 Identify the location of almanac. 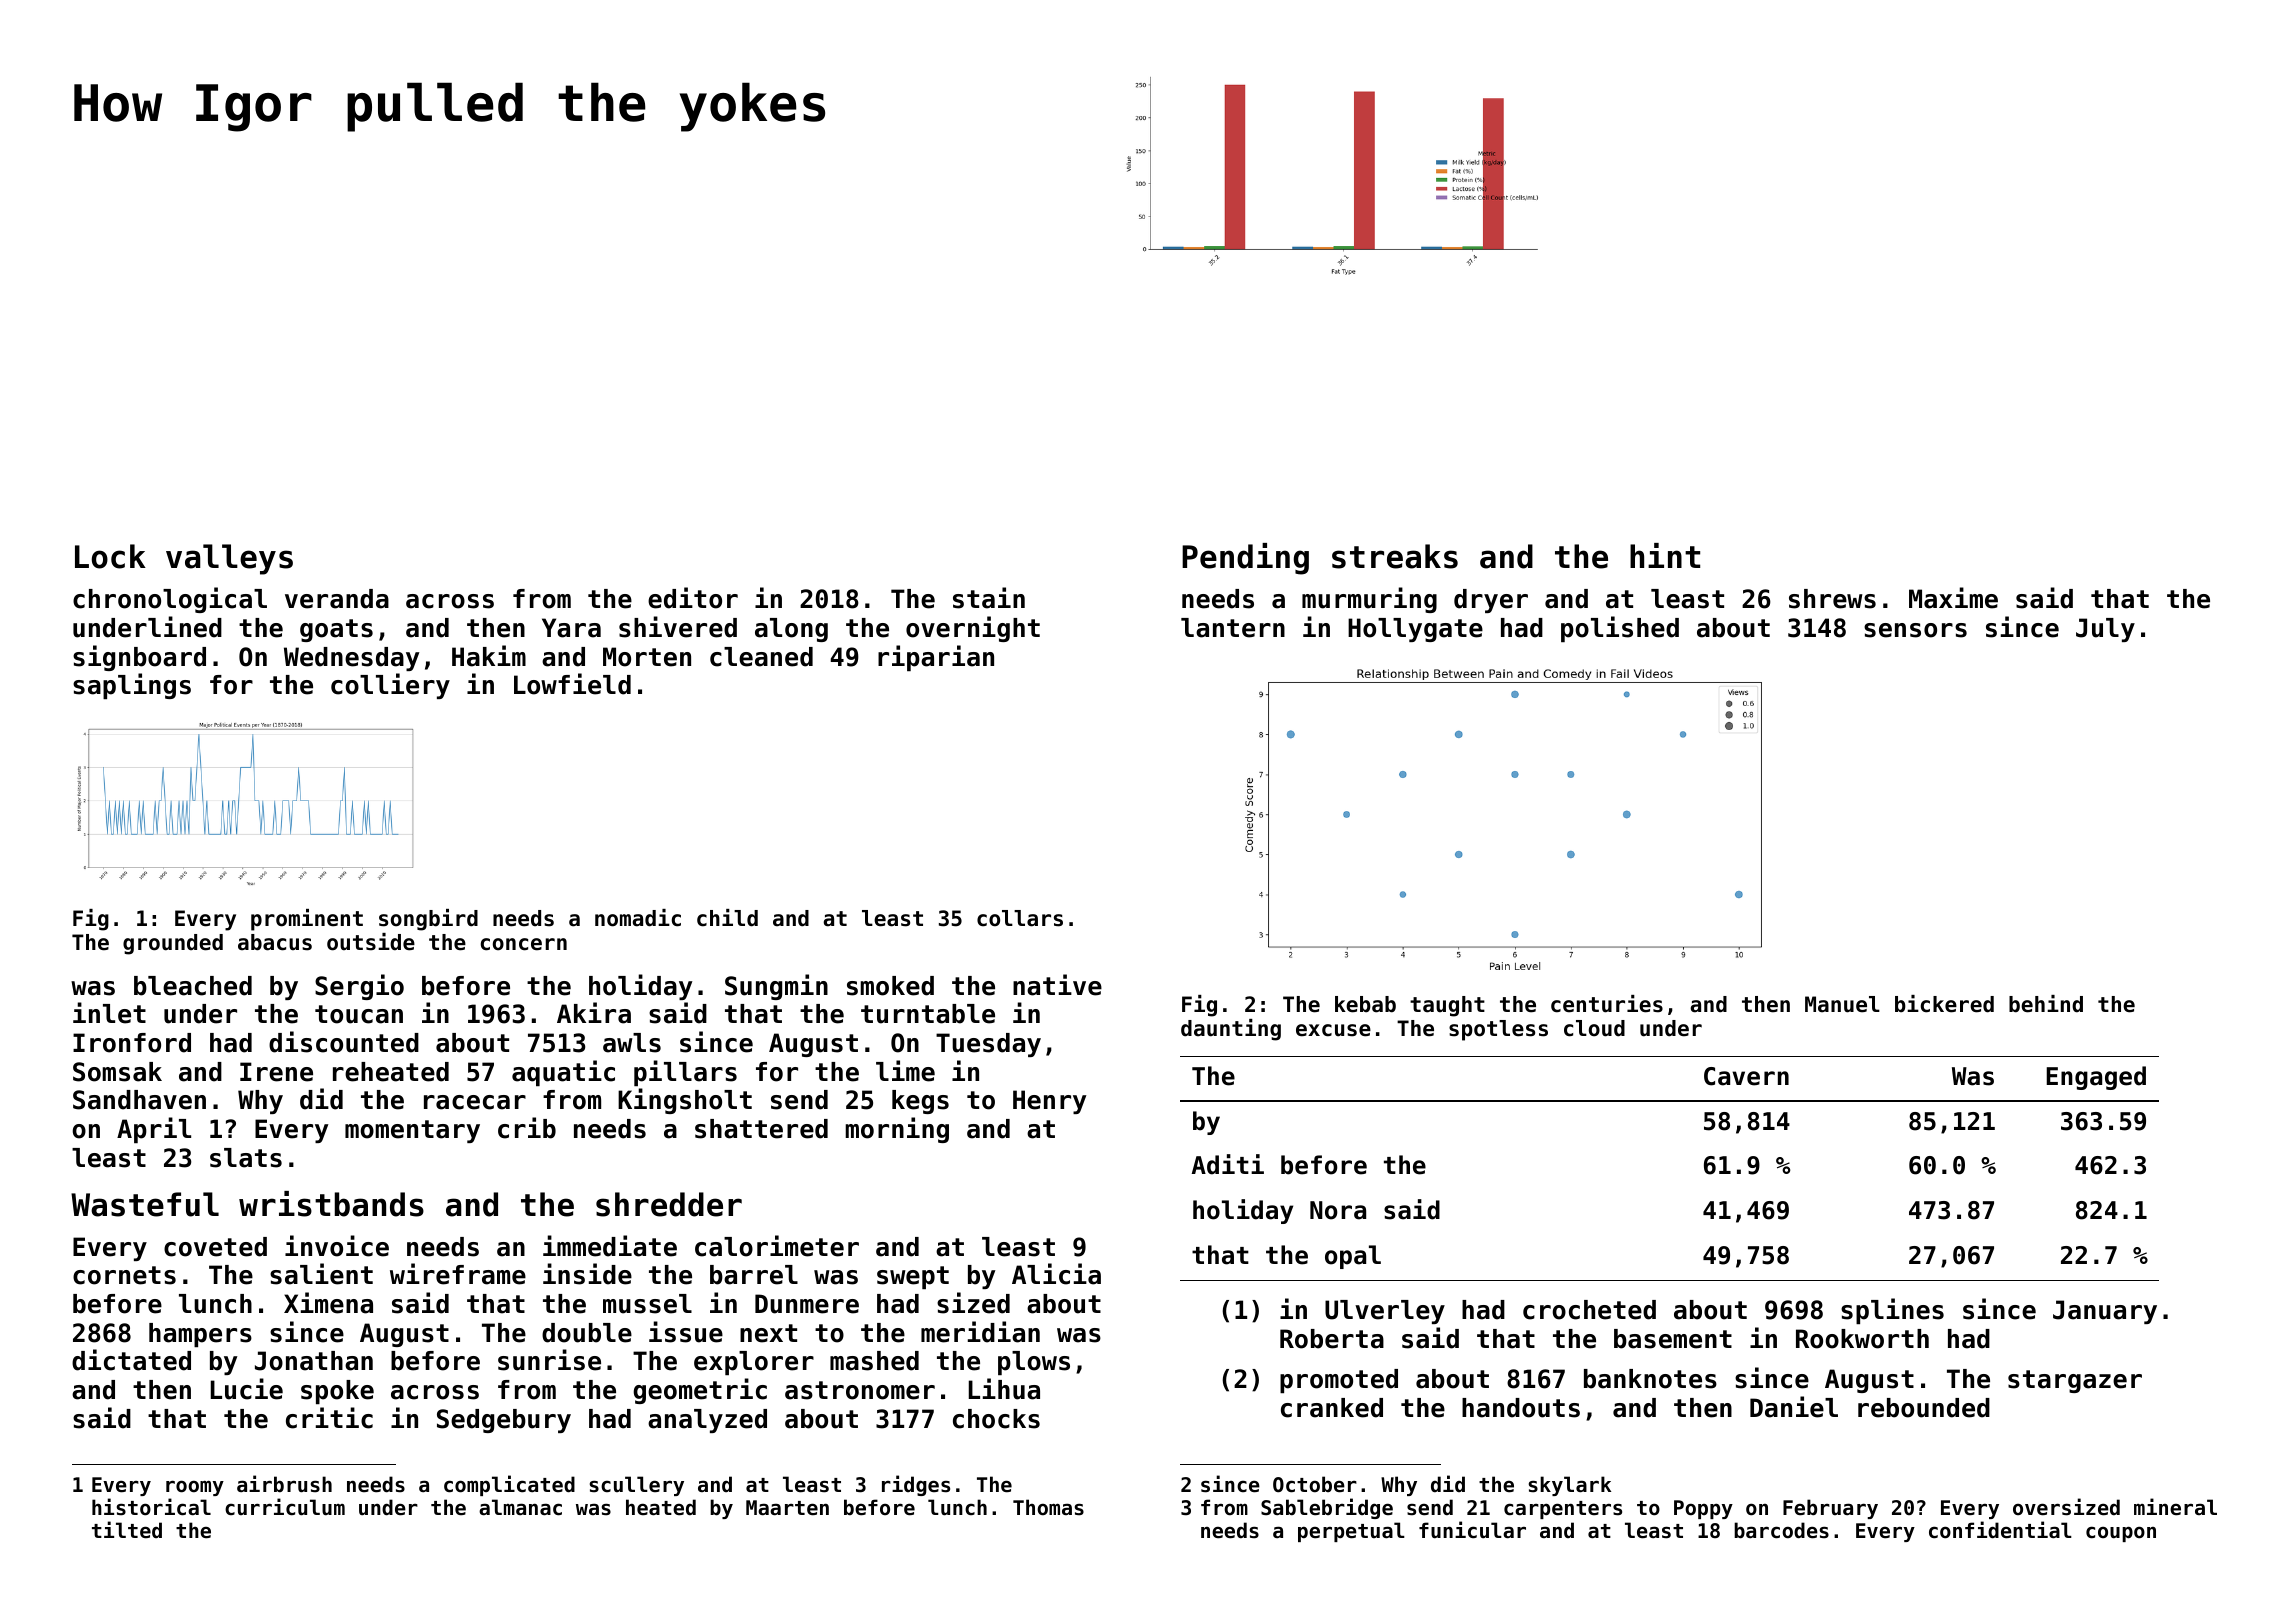
(520, 1507).
